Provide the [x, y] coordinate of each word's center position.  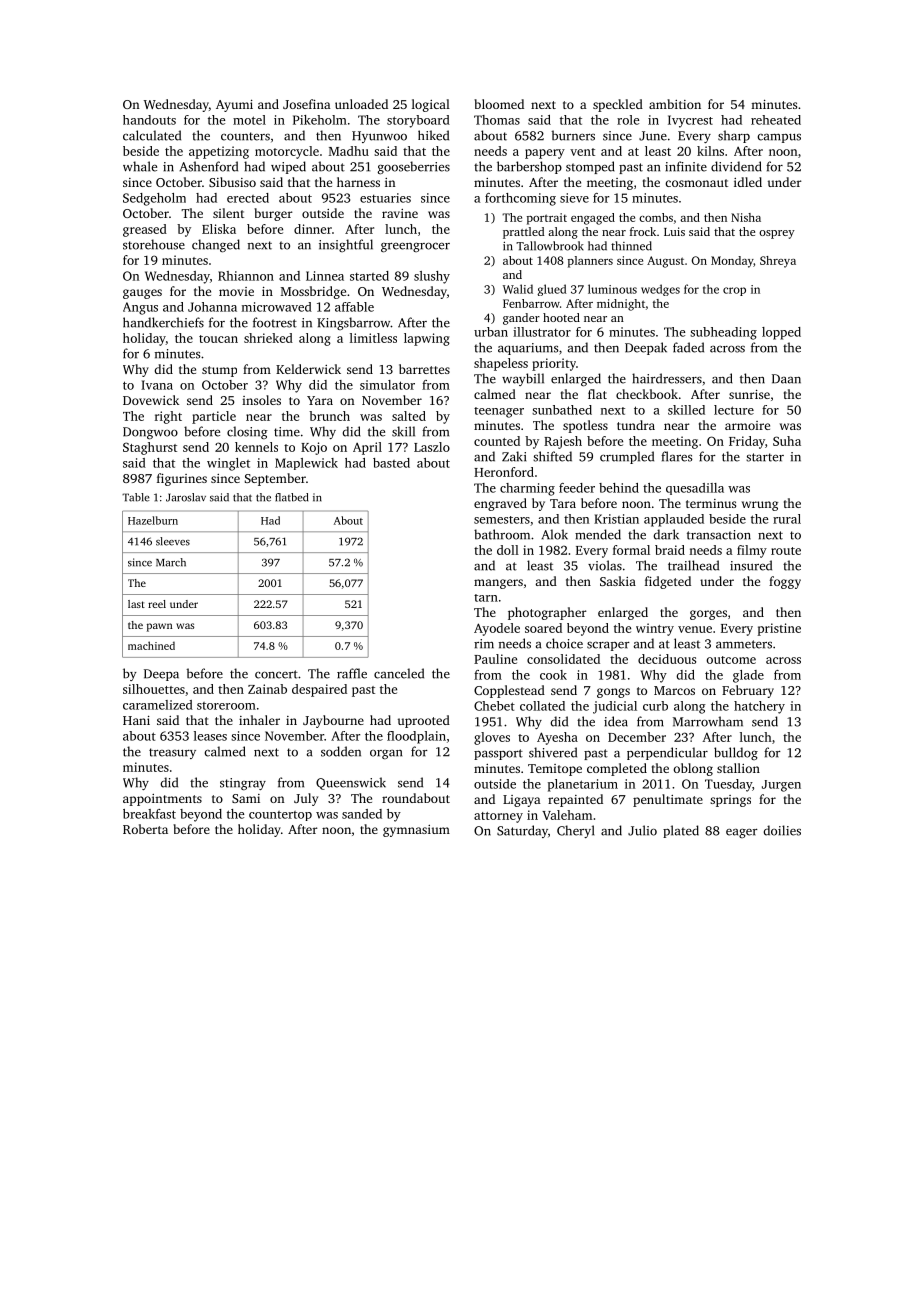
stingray [243, 784]
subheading [723, 333]
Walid [518, 289]
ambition [675, 104]
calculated [152, 135]
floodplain [416, 737]
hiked [433, 135]
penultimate [668, 800]
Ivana [157, 385]
